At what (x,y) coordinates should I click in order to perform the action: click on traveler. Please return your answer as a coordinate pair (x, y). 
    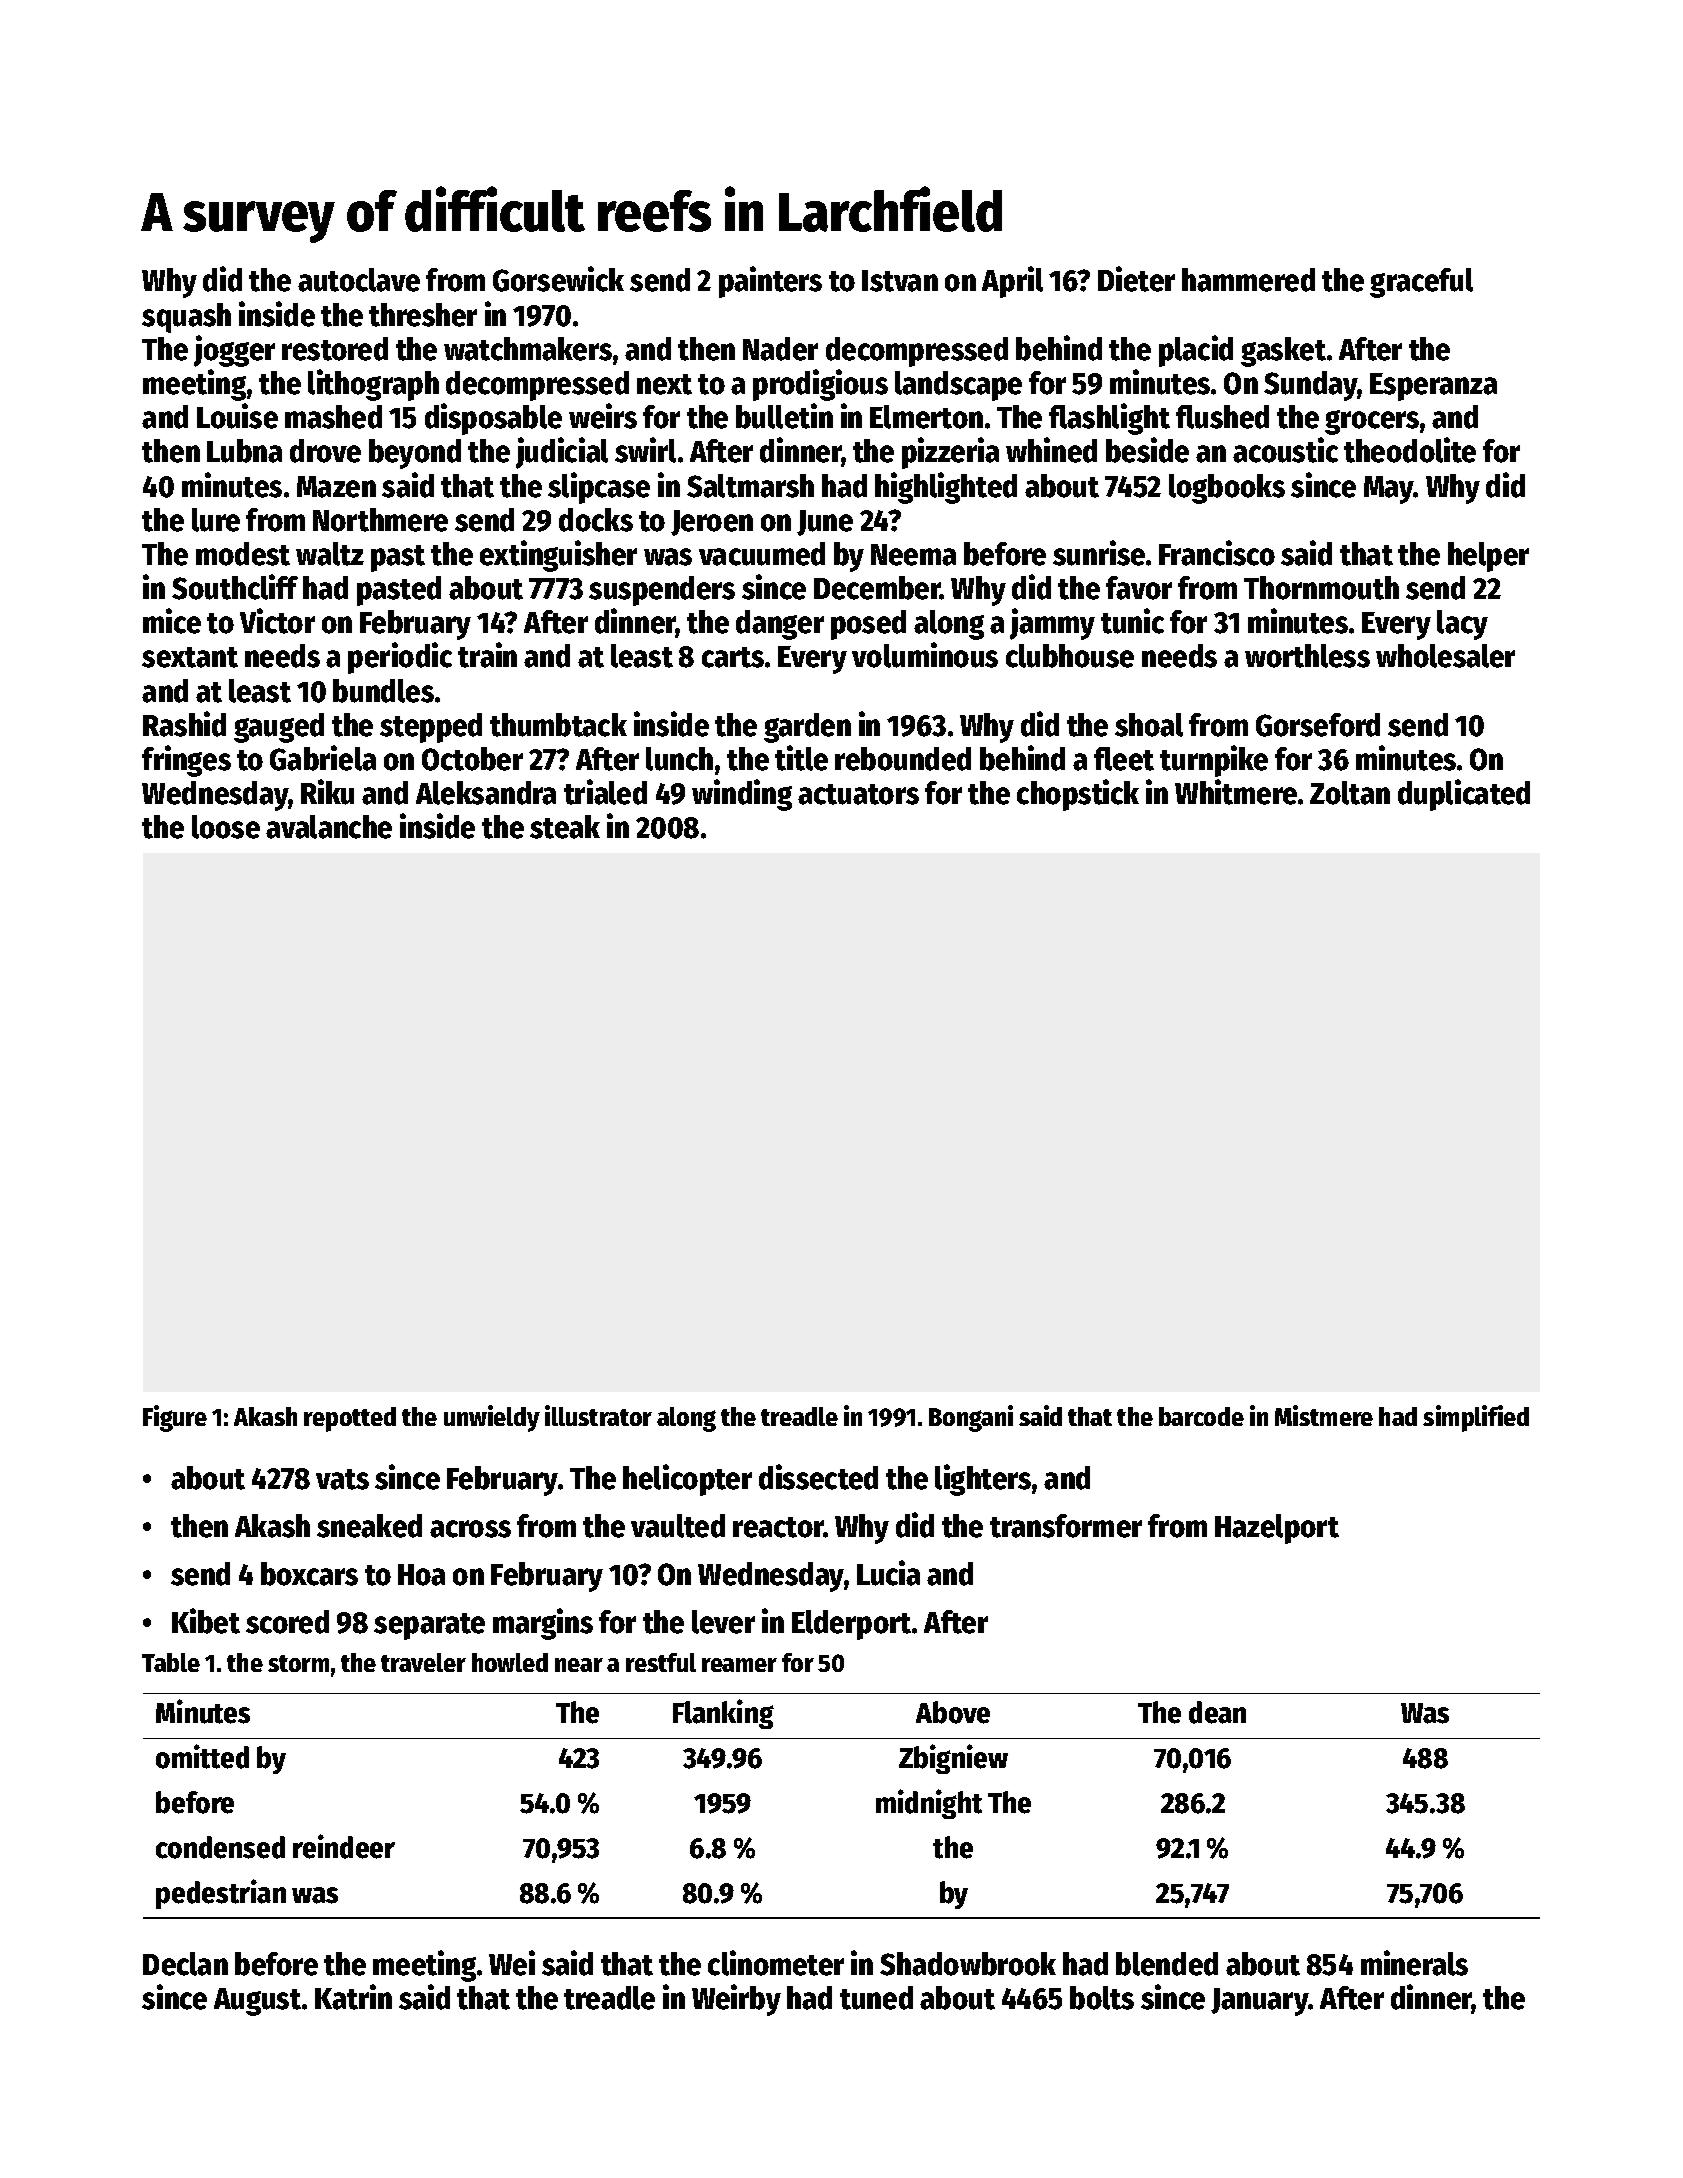
    Looking at the image, I should click on (423, 1662).
